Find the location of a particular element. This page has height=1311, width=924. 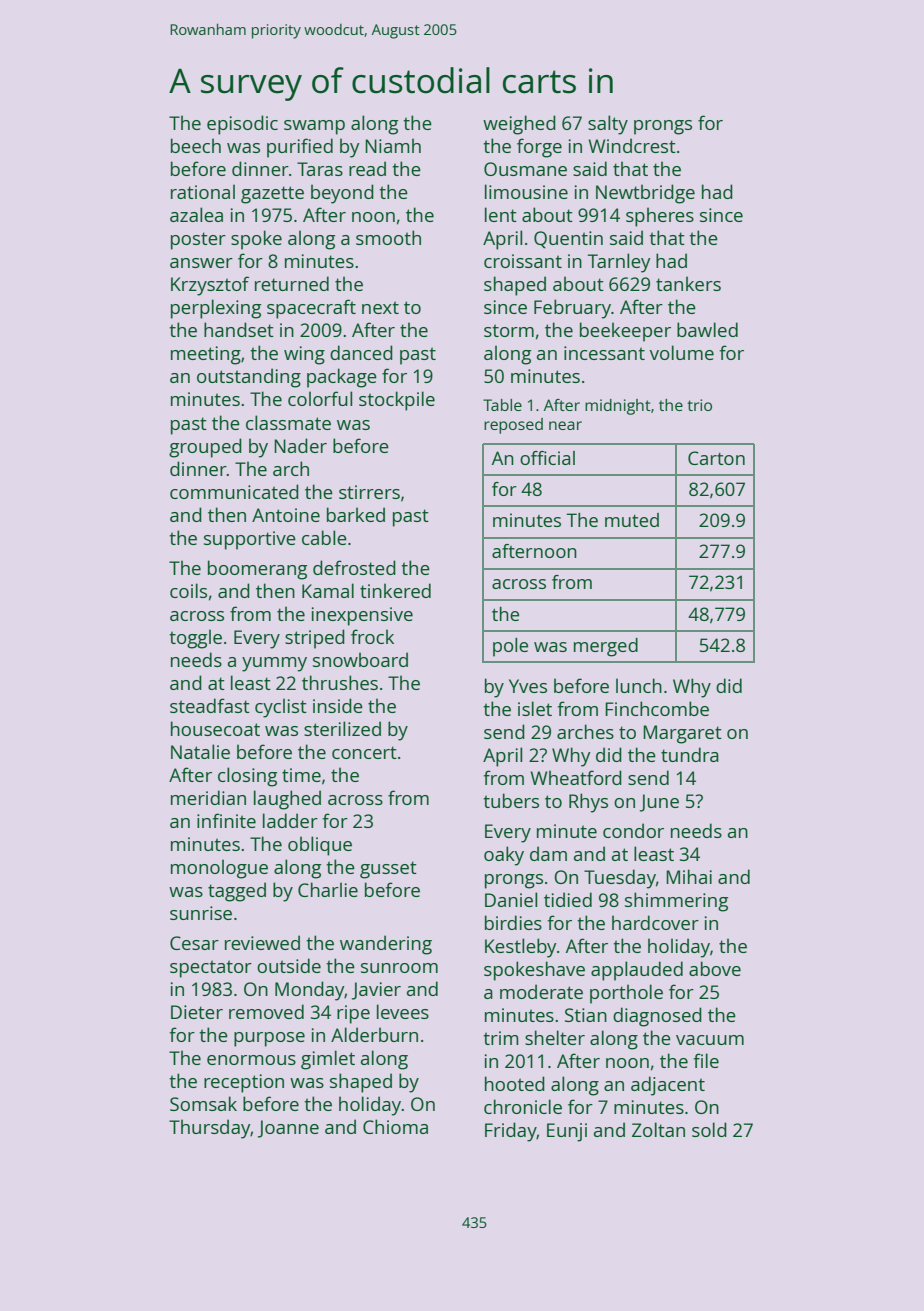

Joanne is located at coordinates (288, 1129).
